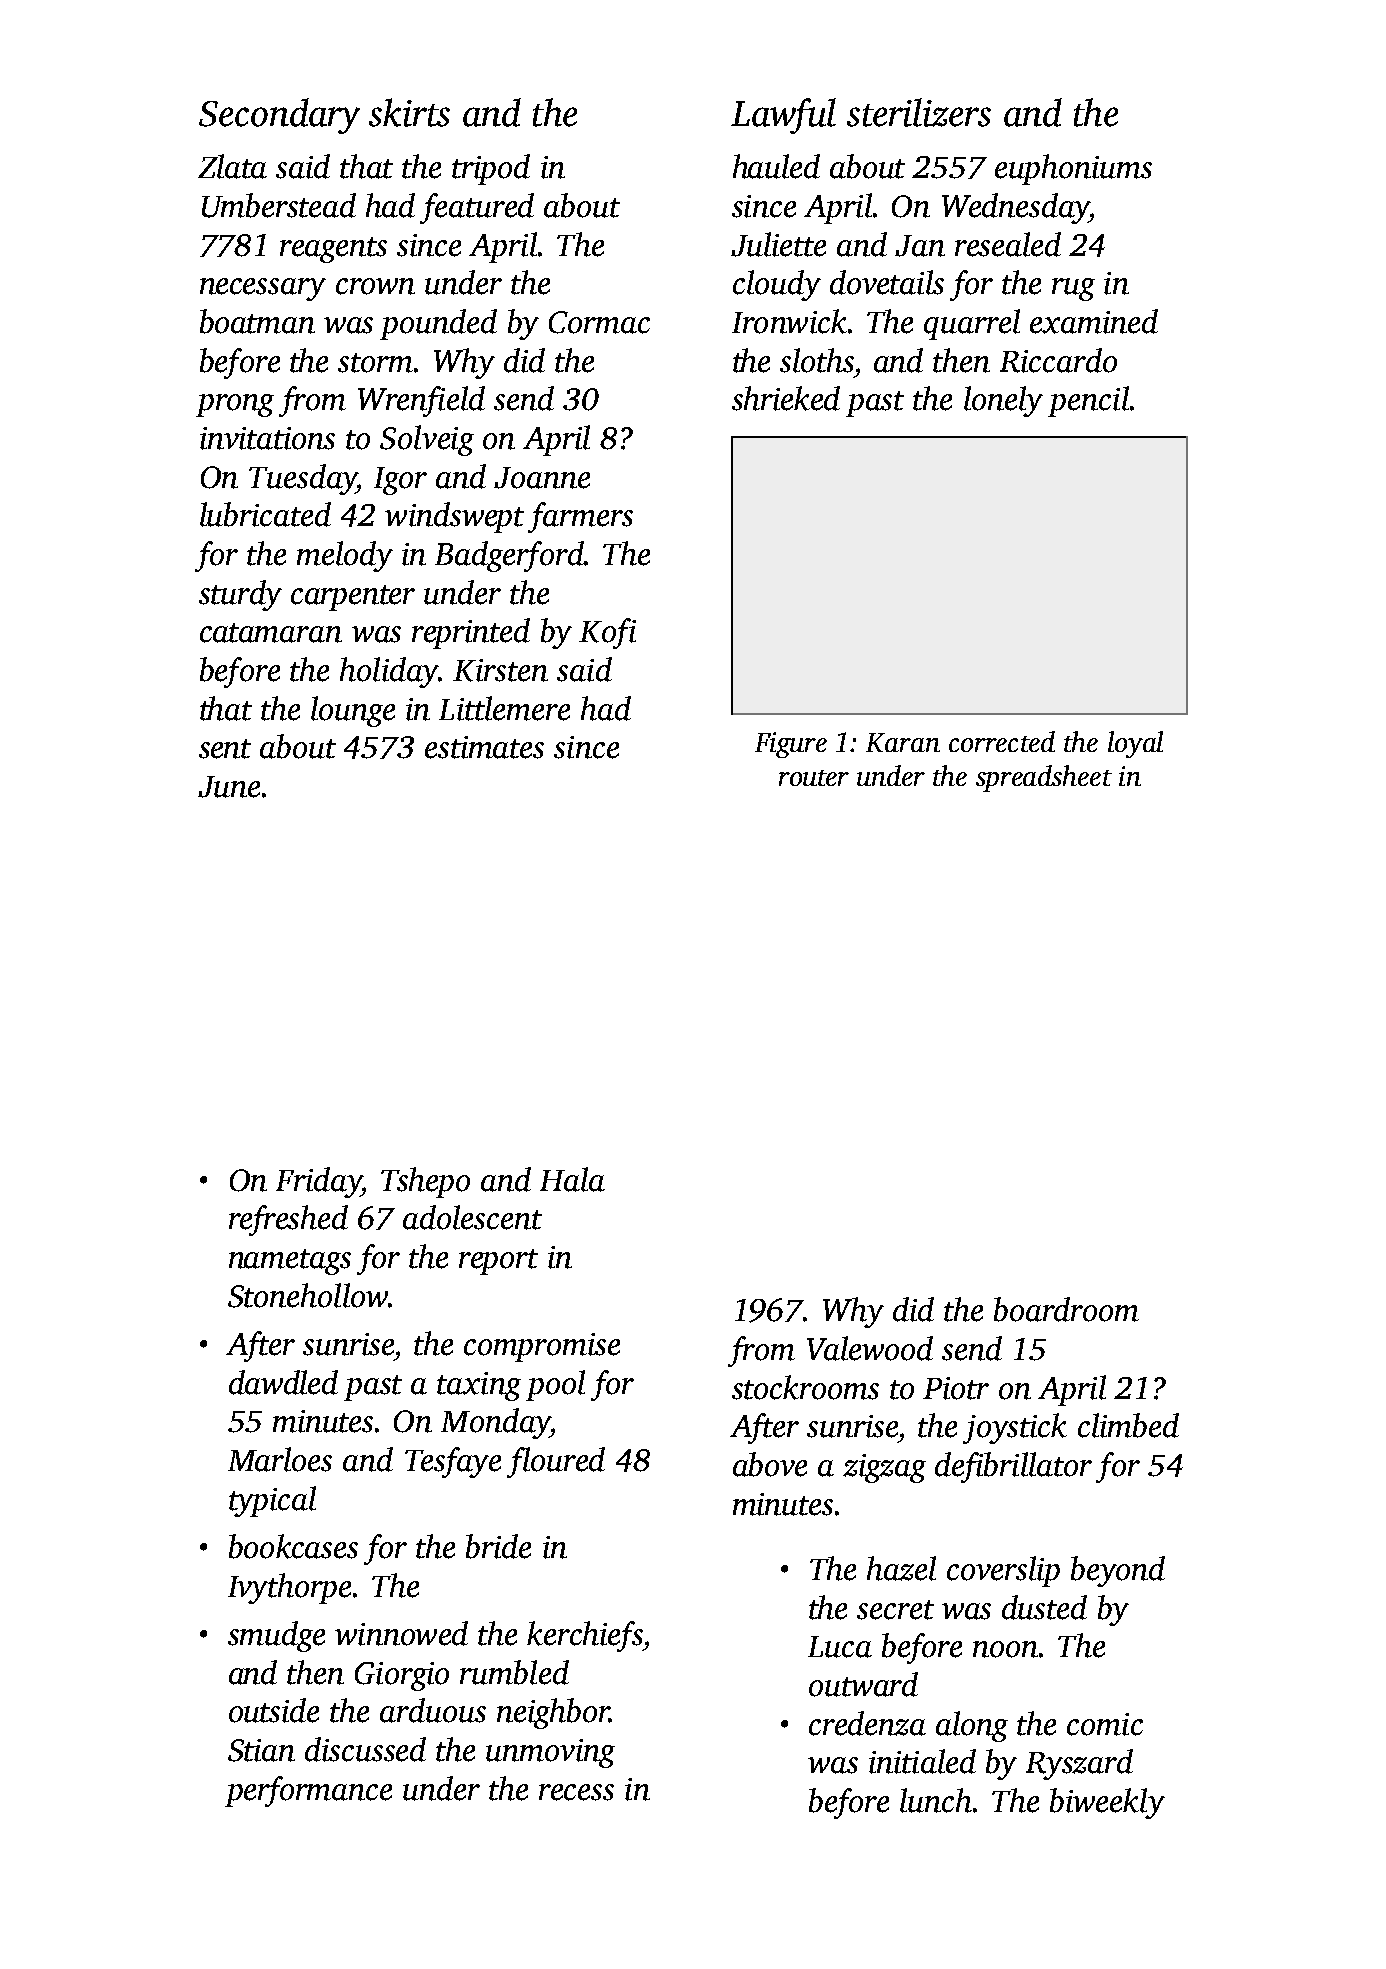  Describe the element at coordinates (225, 749) in the image. I see `sent` at that location.
